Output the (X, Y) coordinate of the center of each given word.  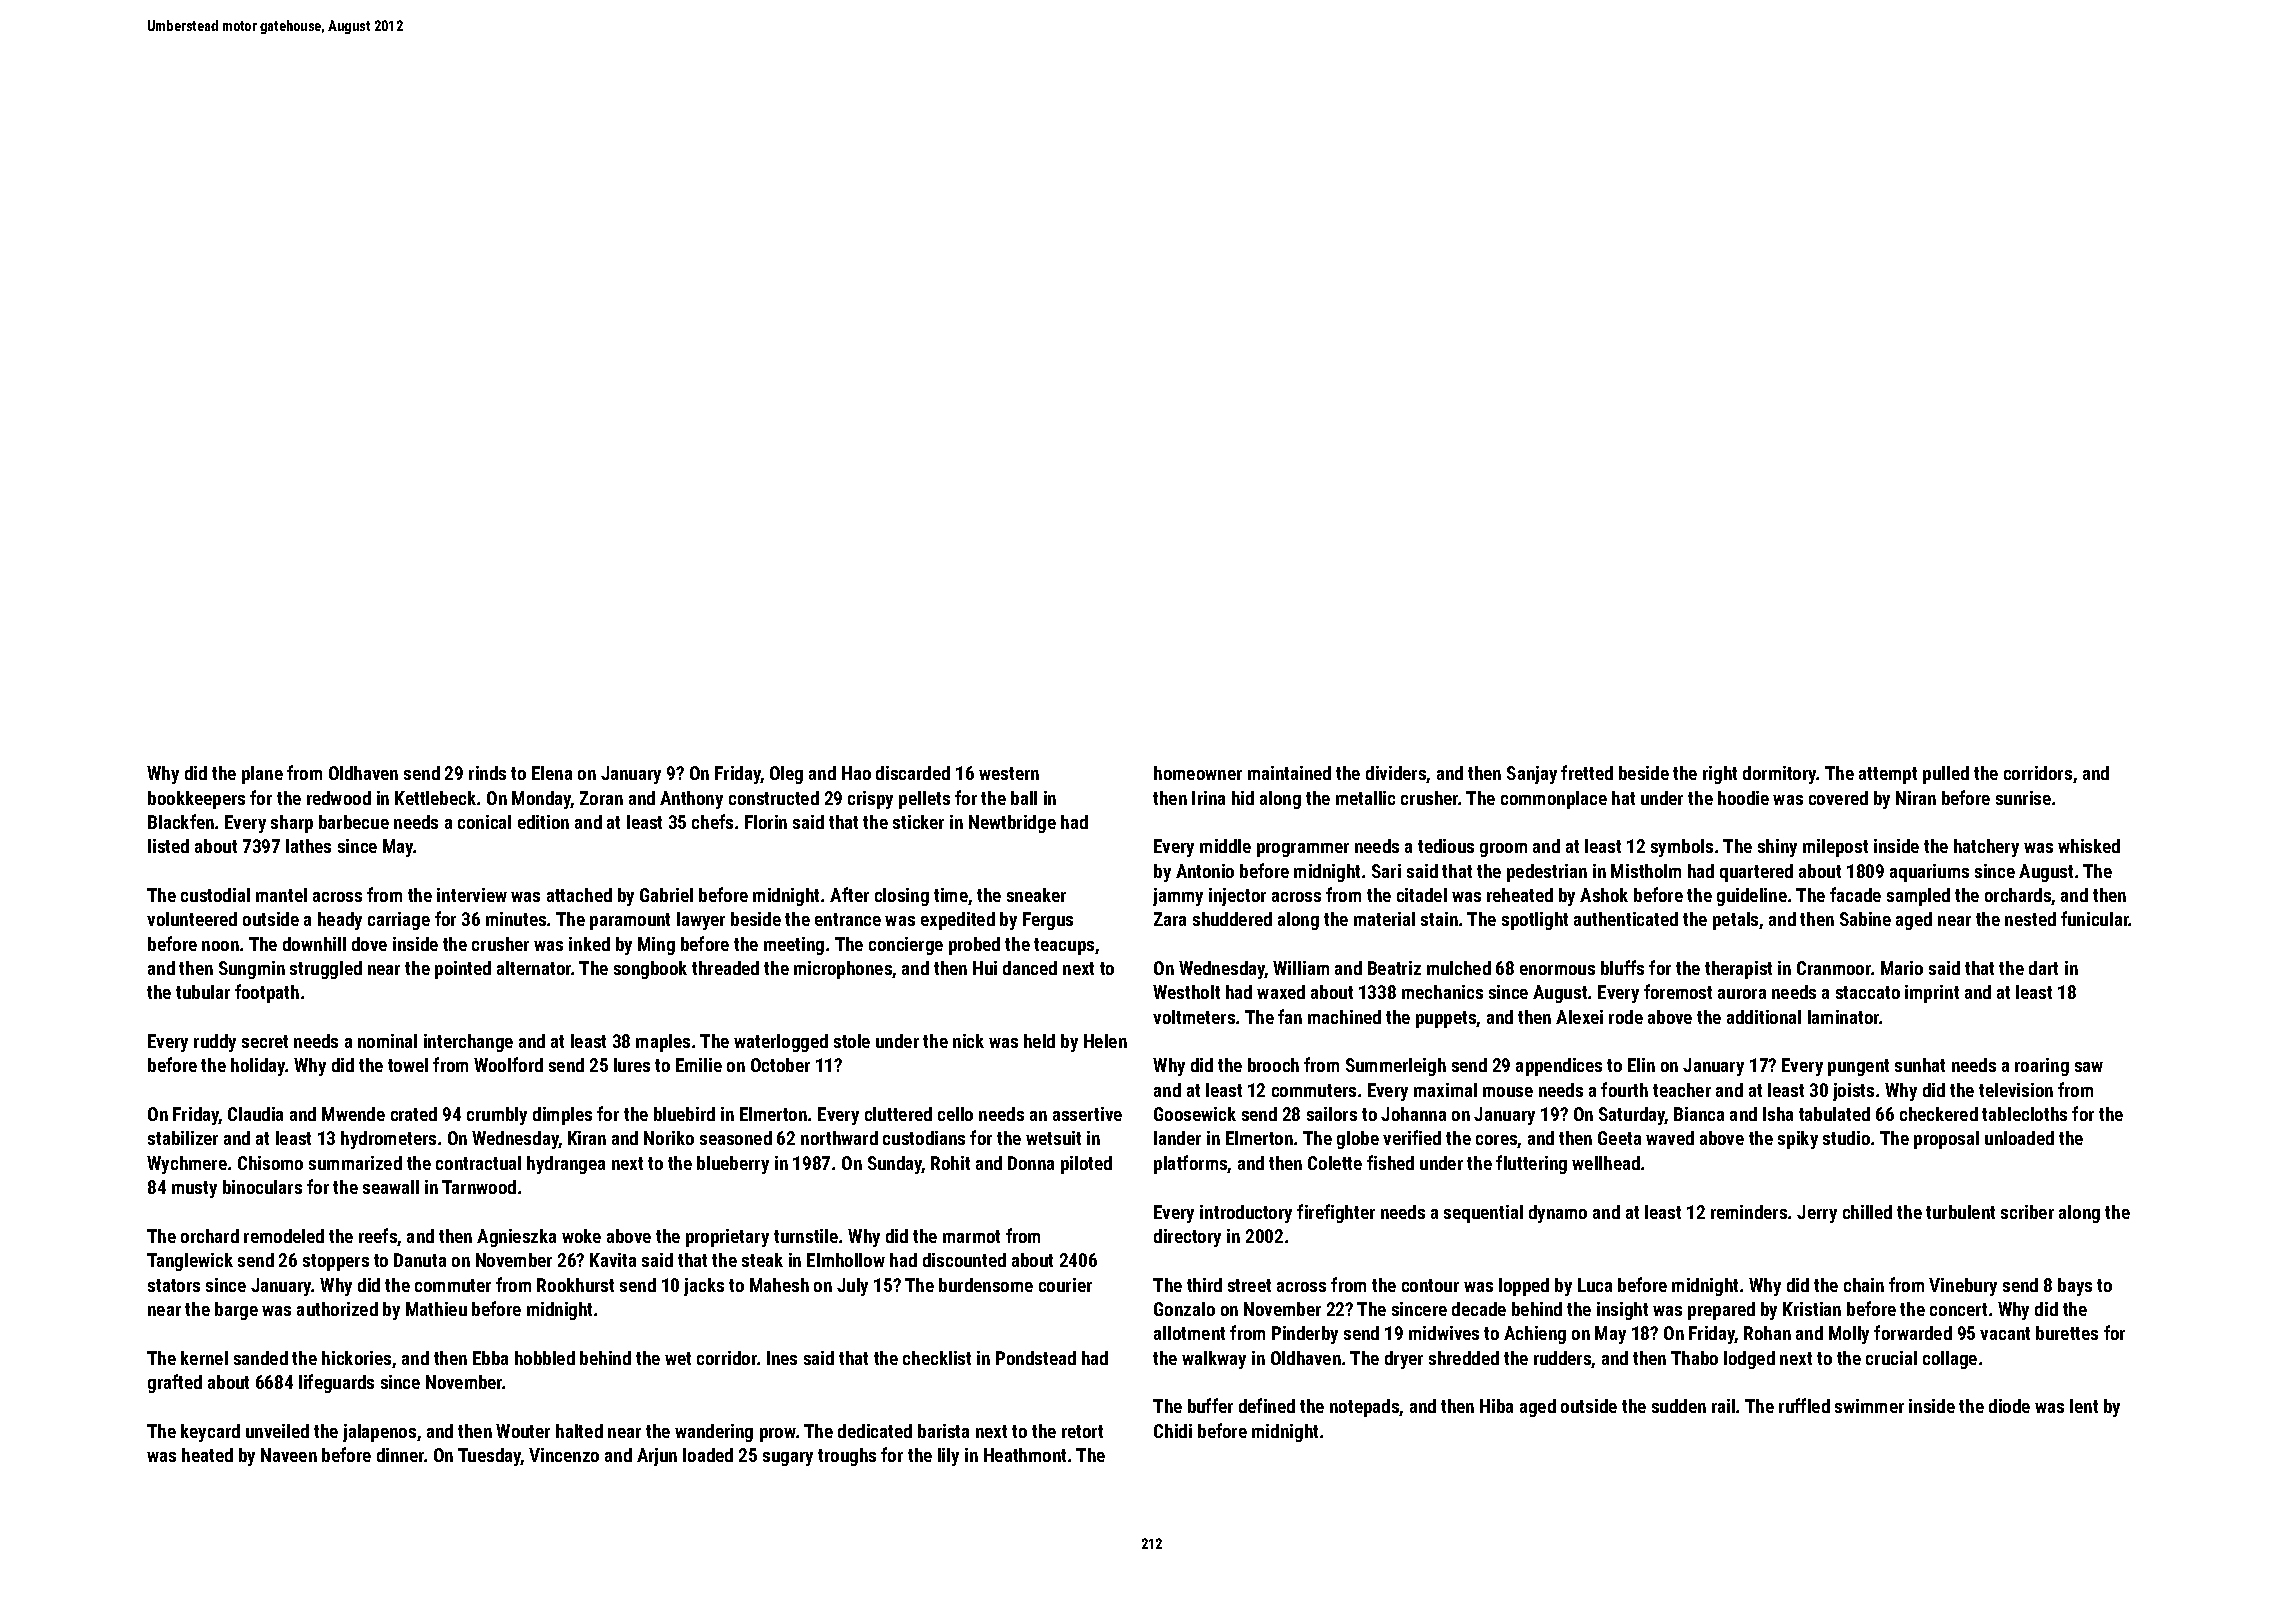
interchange (468, 1043)
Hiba (1496, 1406)
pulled (1946, 775)
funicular (2095, 918)
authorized (337, 1309)
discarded (913, 773)
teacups (1064, 946)
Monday (542, 800)
